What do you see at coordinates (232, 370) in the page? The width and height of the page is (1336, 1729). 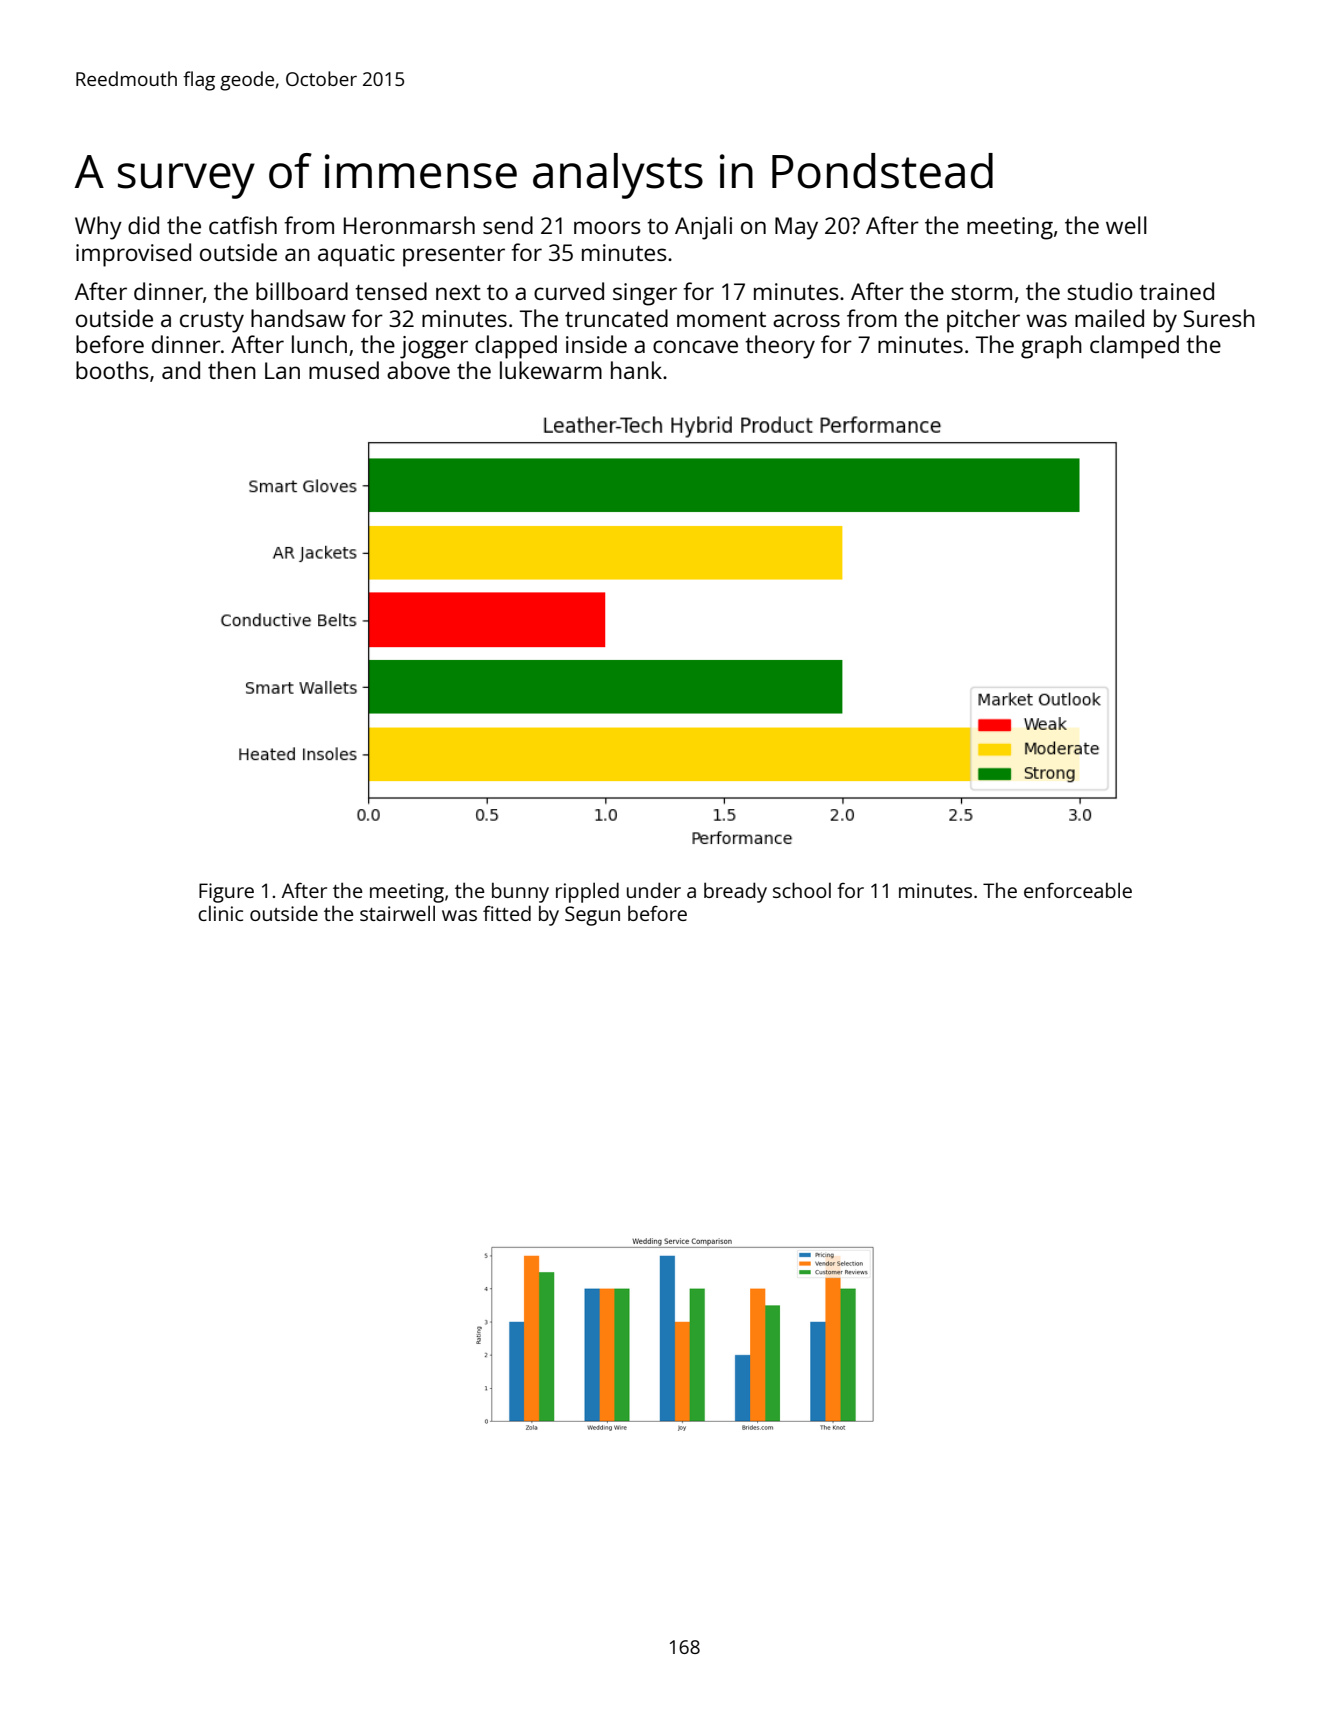 I see `then` at bounding box center [232, 370].
